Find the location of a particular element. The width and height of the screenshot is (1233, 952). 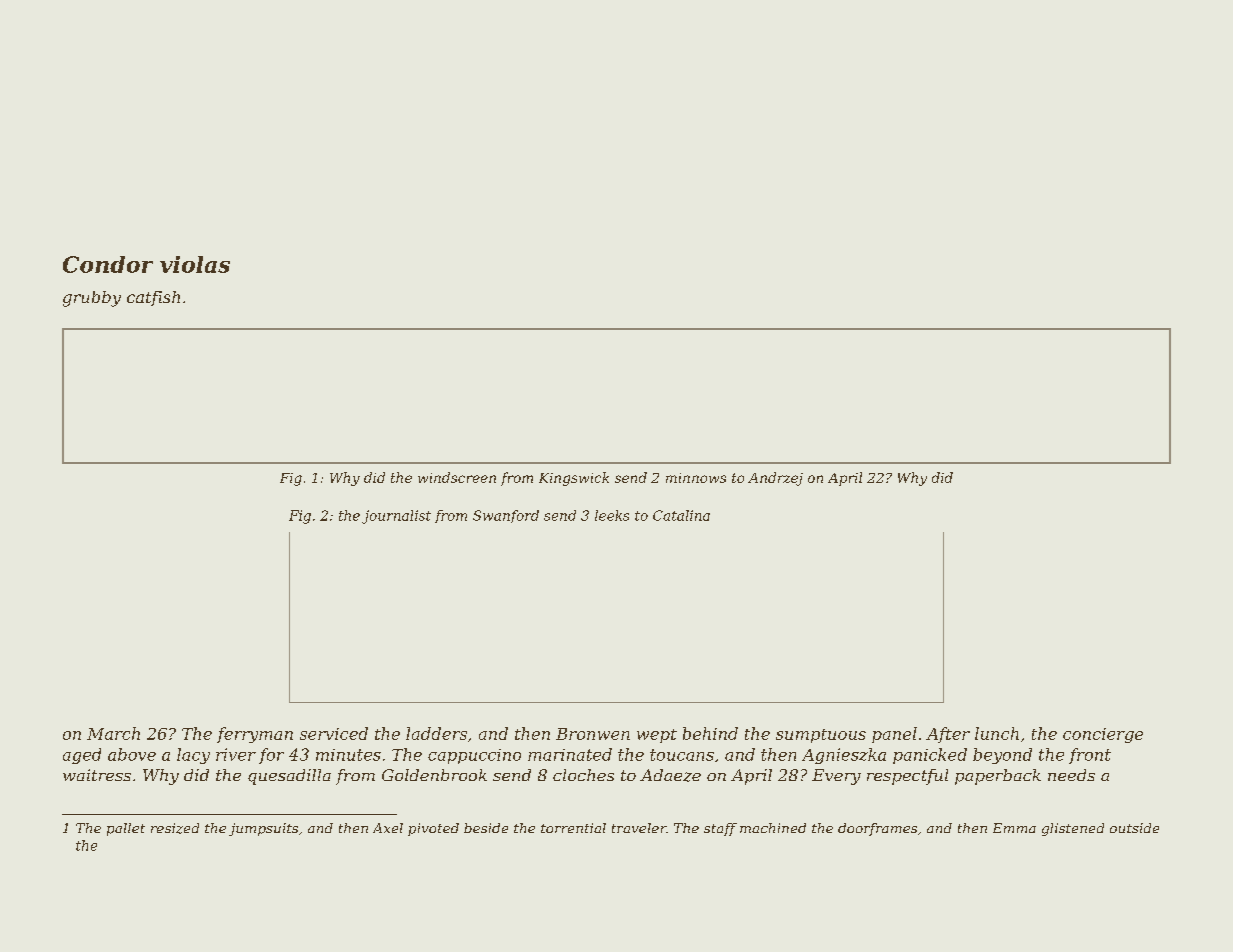

leeks is located at coordinates (612, 515).
